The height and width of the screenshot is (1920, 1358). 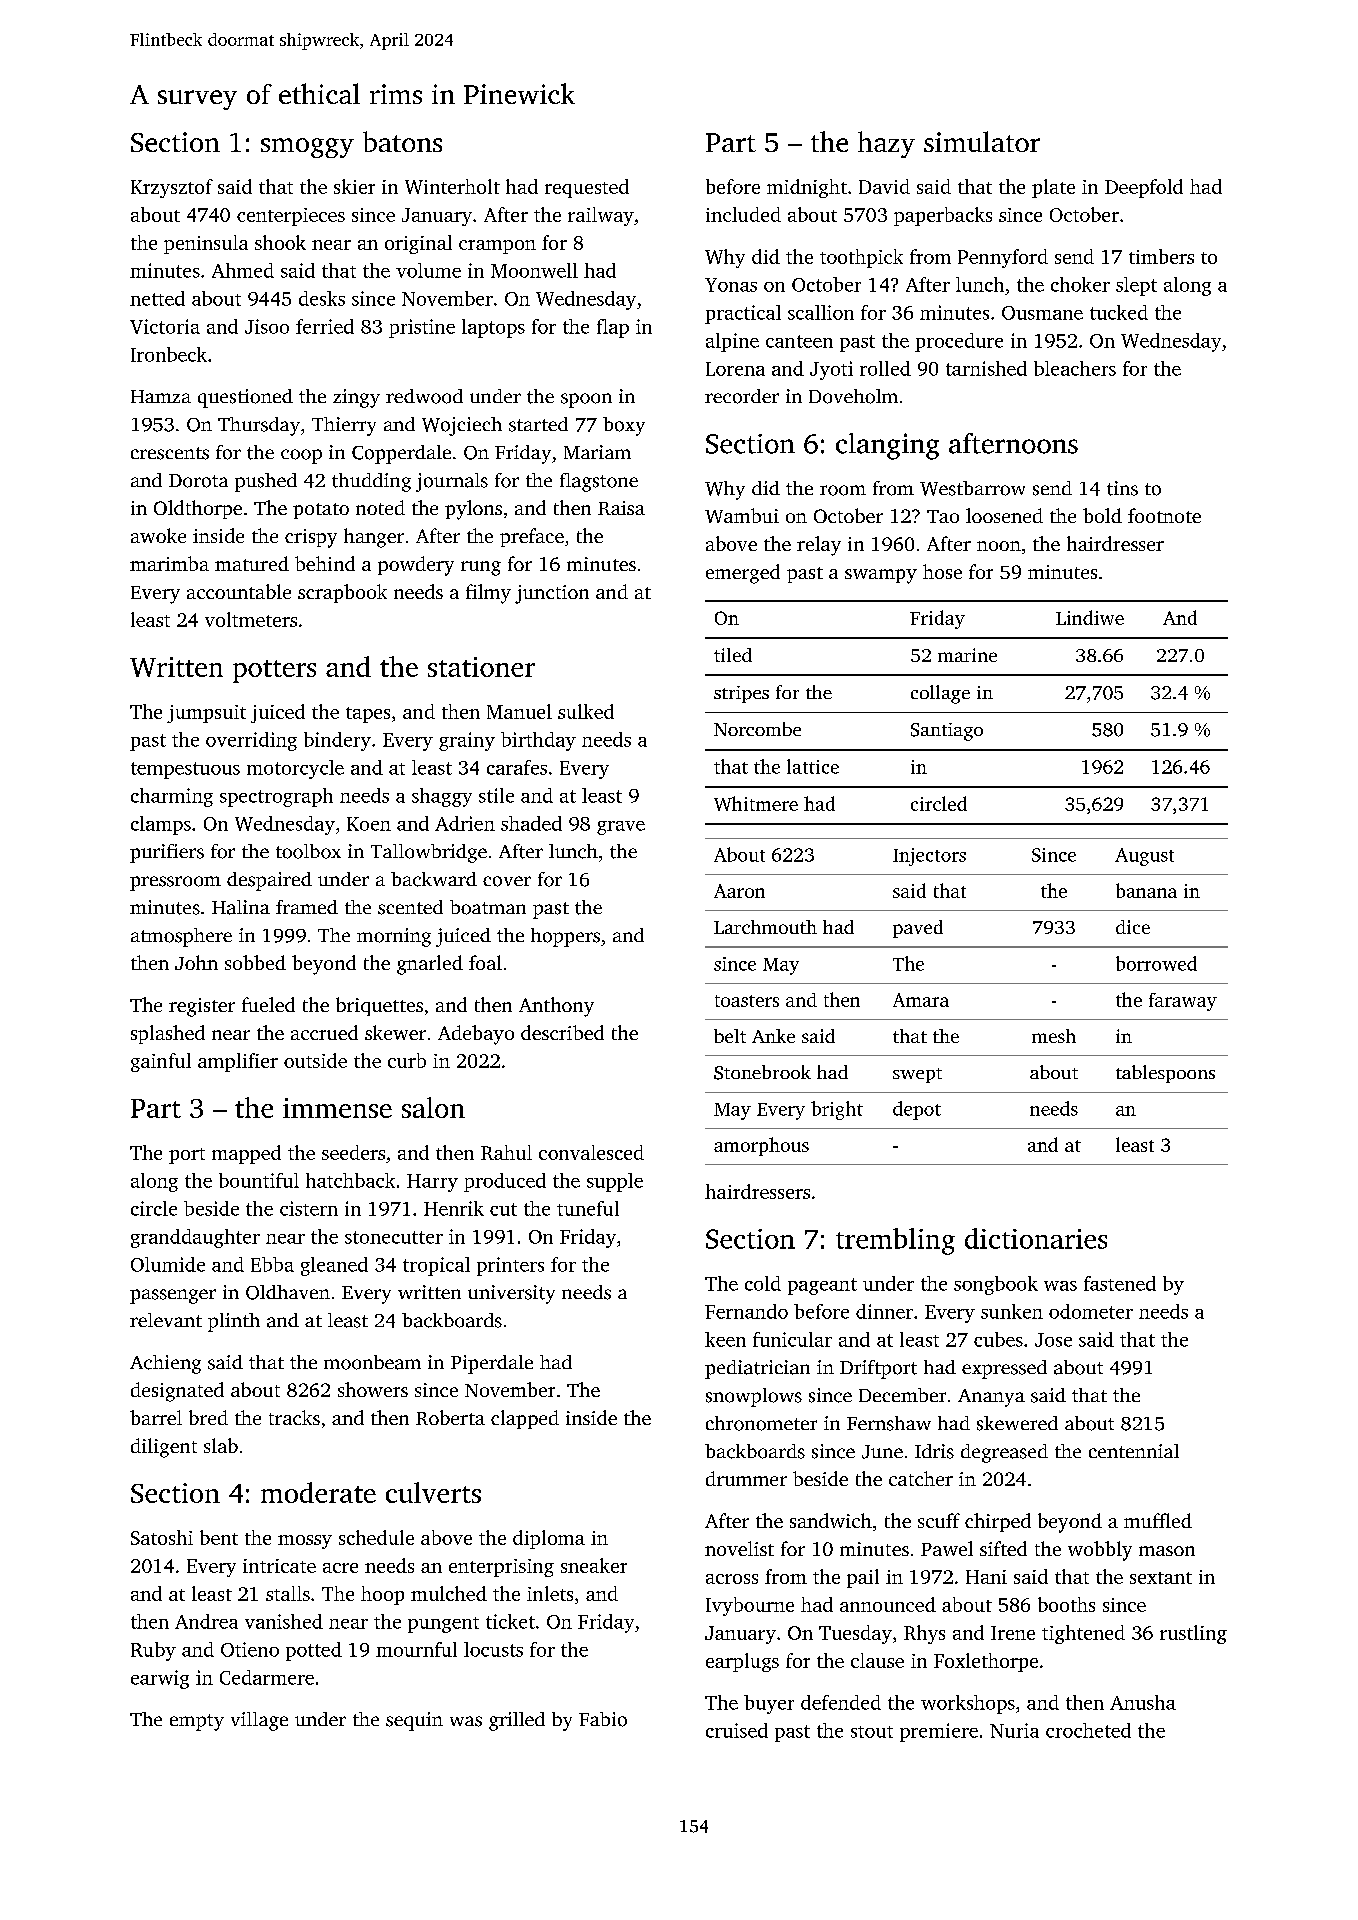 I want to click on junction, so click(x=552, y=594).
